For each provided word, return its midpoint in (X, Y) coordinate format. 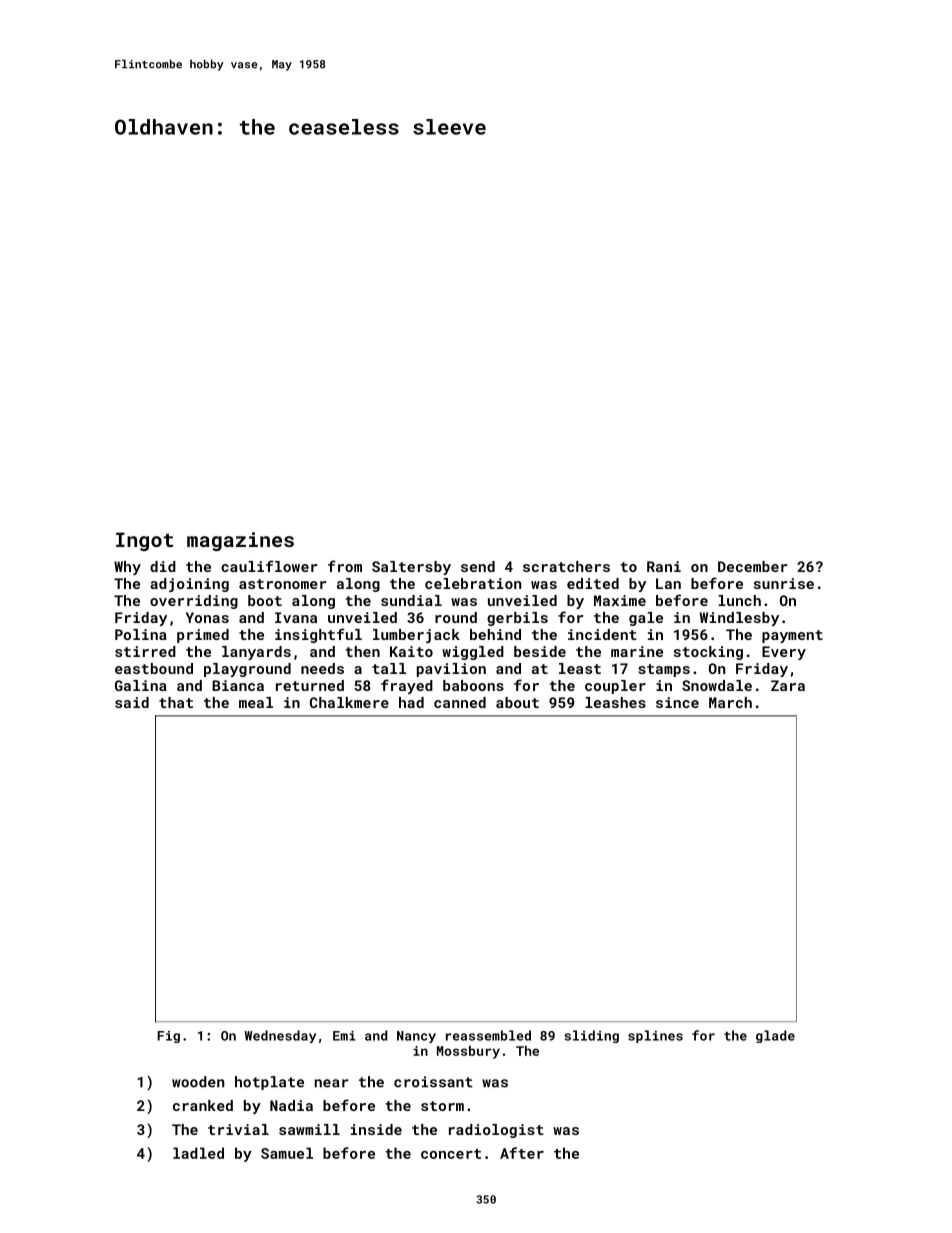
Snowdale (717, 685)
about (517, 702)
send (478, 566)
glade (775, 1036)
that (176, 702)
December (752, 566)
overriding (194, 602)
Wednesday (280, 1036)
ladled (198, 1153)
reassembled (488, 1035)
